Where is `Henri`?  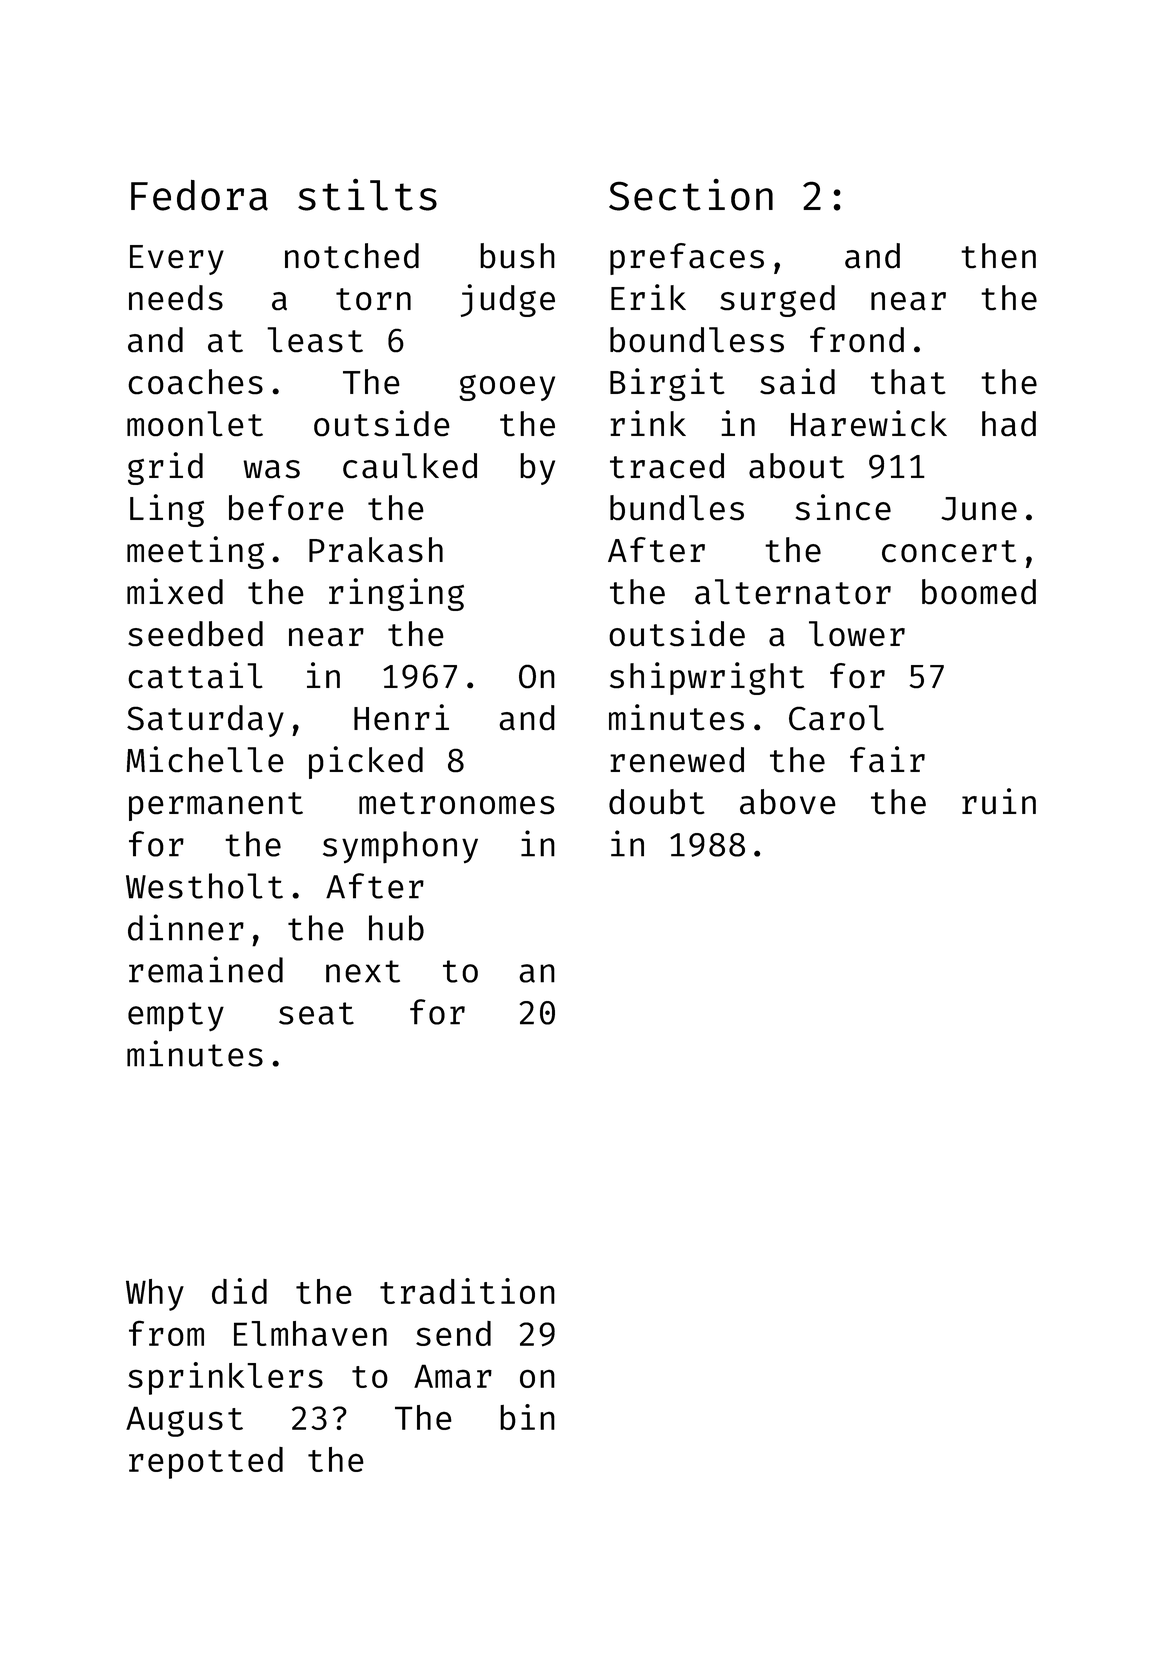 Henri is located at coordinates (401, 717).
